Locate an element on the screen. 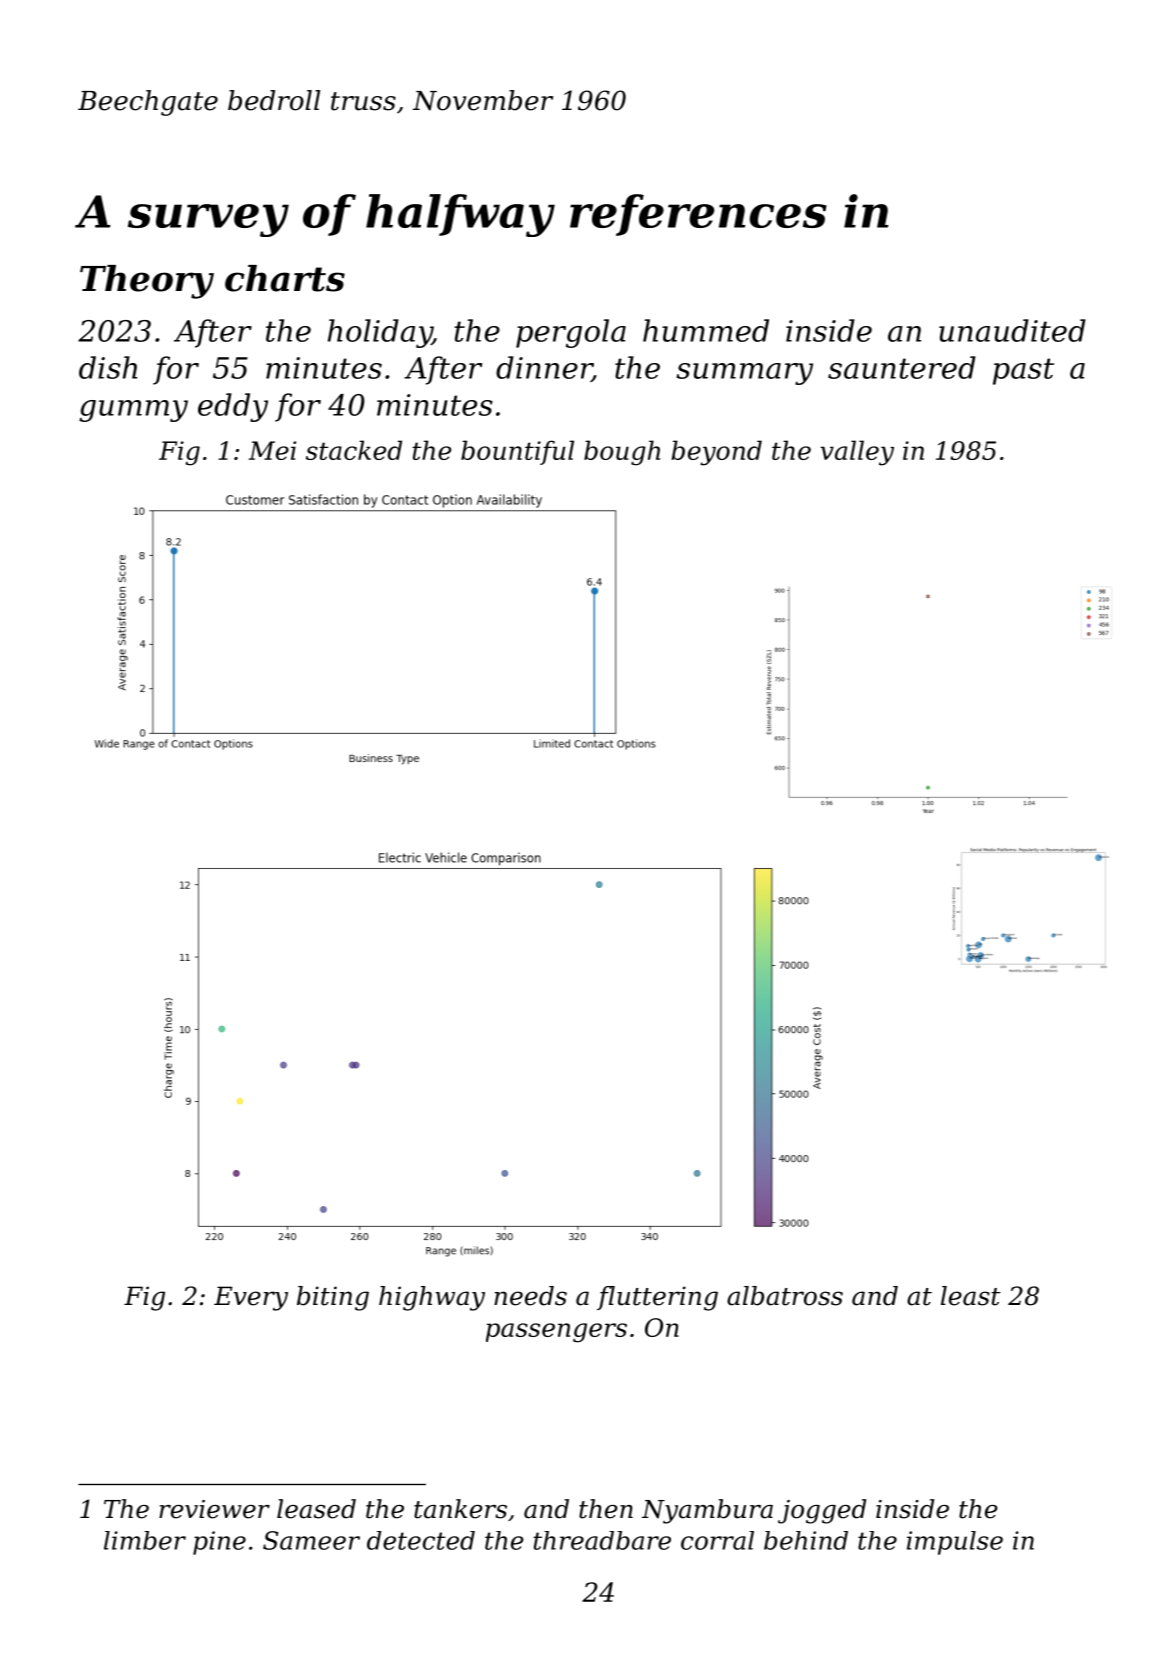 Image resolution: width=1165 pixels, height=1654 pixels. beyond is located at coordinates (716, 453).
